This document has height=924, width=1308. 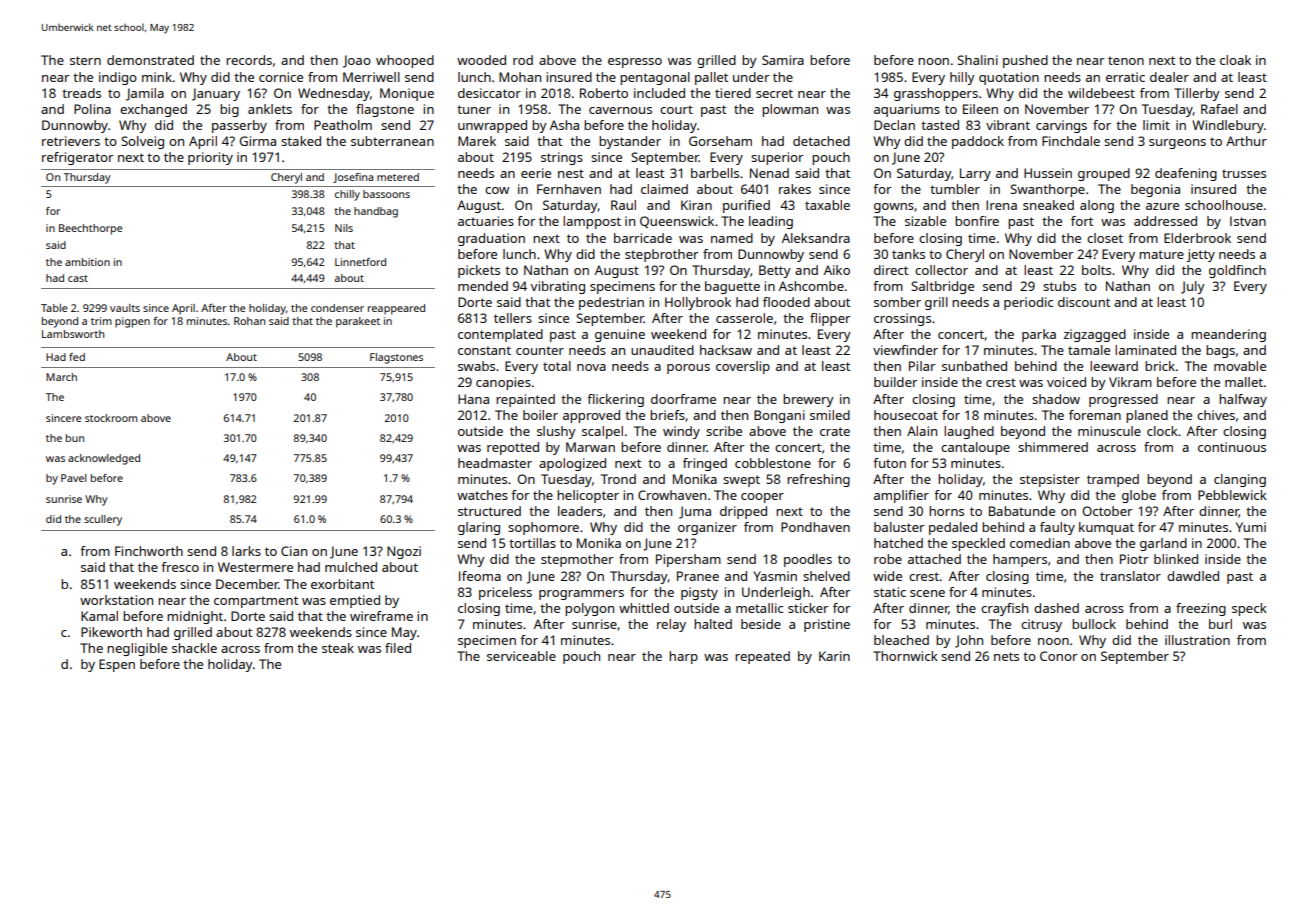 What do you see at coordinates (834, 656) in the document?
I see `Karin` at bounding box center [834, 656].
